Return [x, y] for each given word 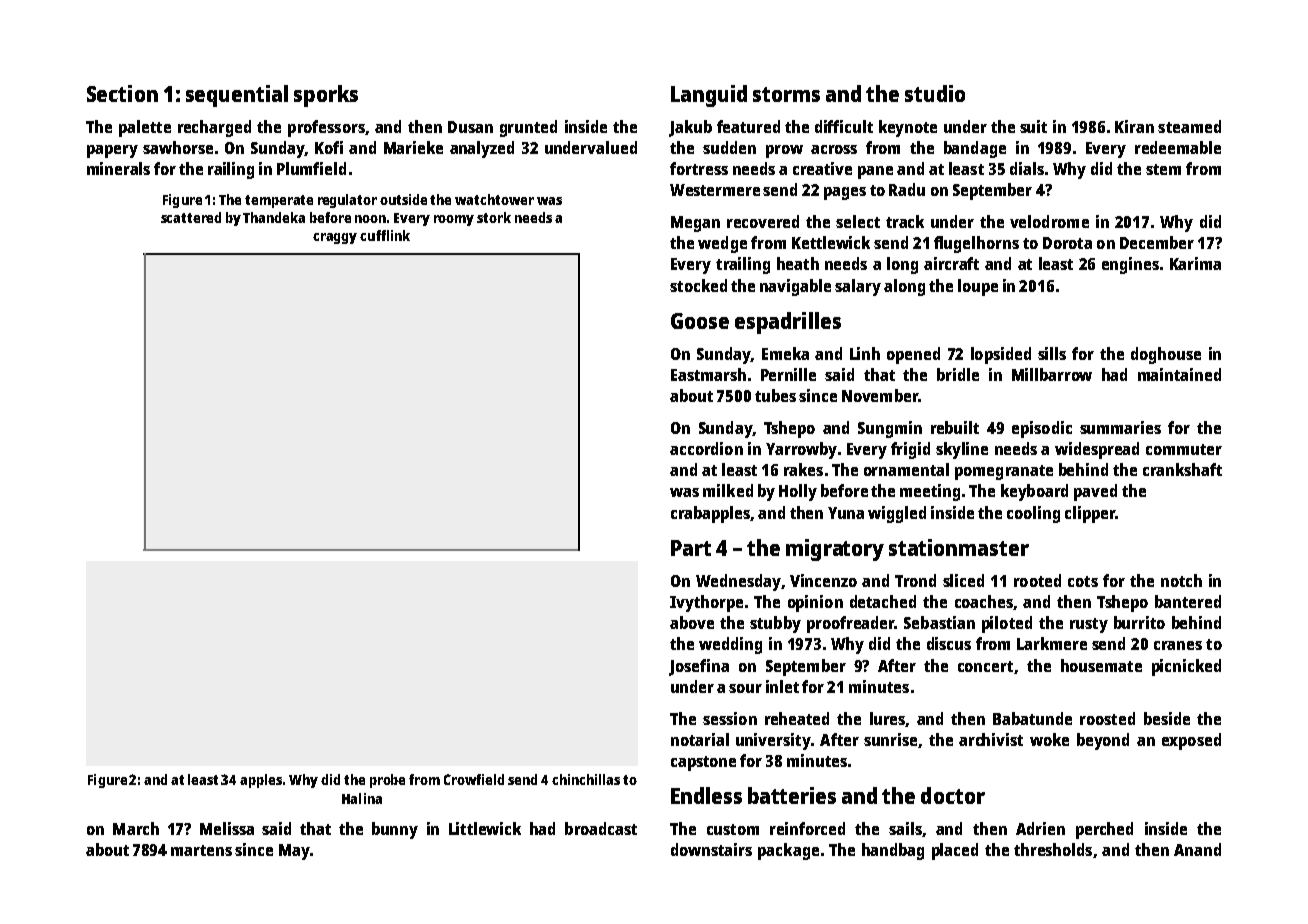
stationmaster [959, 547]
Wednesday [738, 582]
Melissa [227, 828]
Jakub [690, 128]
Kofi [329, 147]
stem [1163, 169]
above [692, 622]
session [730, 718]
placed [955, 851]
